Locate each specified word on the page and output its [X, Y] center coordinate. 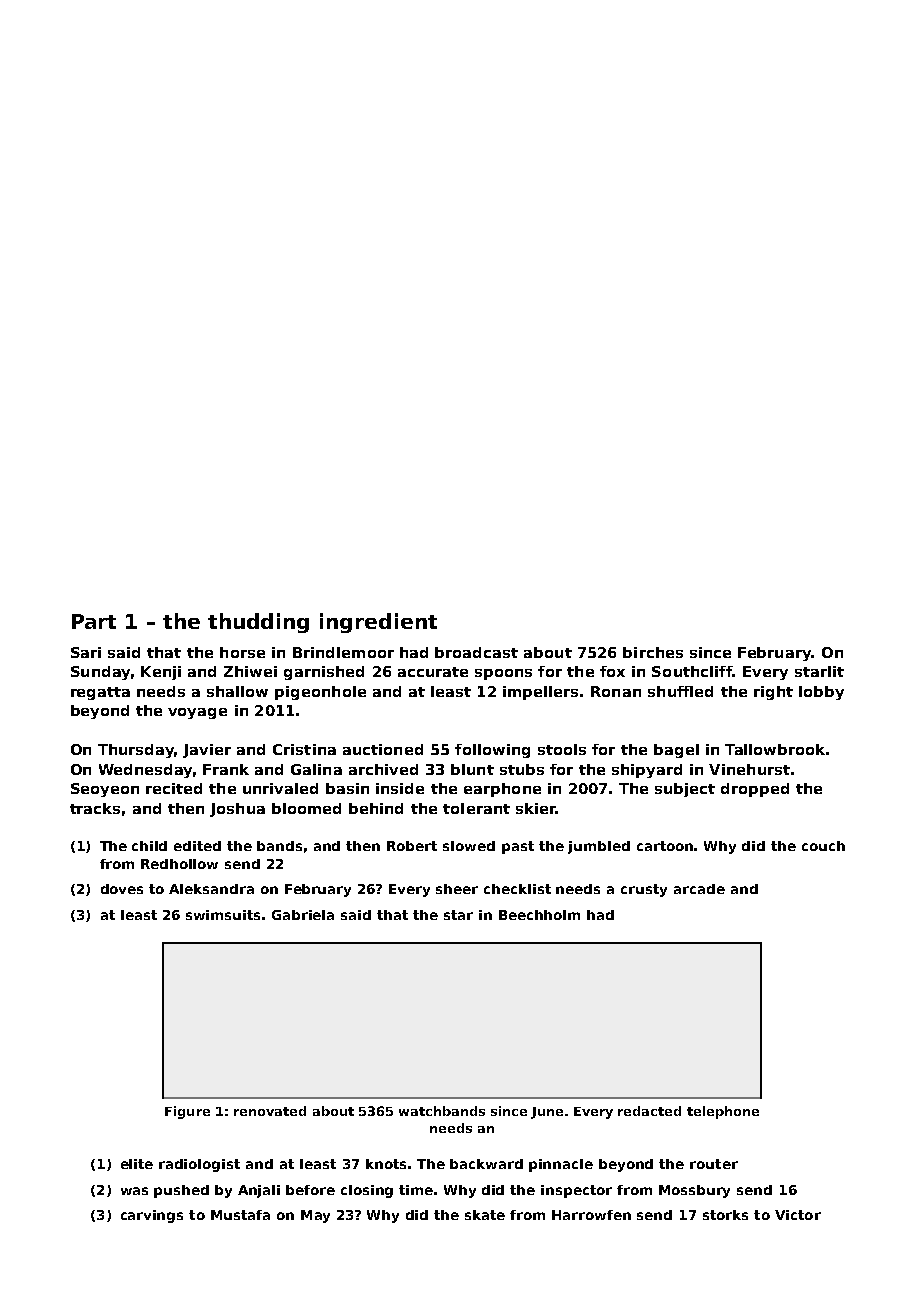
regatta [100, 693]
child [149, 846]
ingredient [378, 623]
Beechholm [539, 915]
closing [367, 1191]
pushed [181, 1191]
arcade [699, 889]
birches [653, 652]
